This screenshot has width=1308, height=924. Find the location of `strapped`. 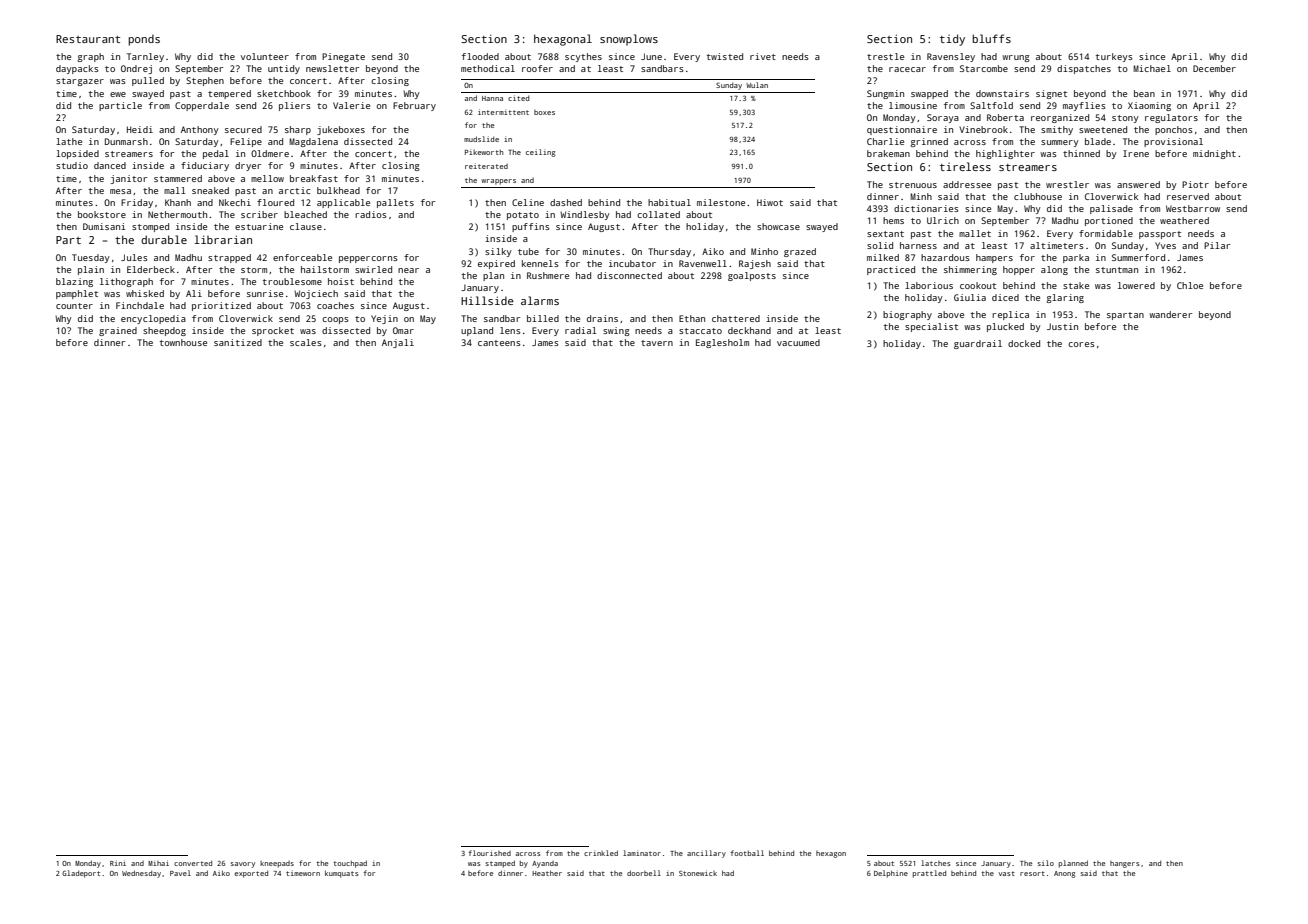

strapped is located at coordinates (229, 258).
